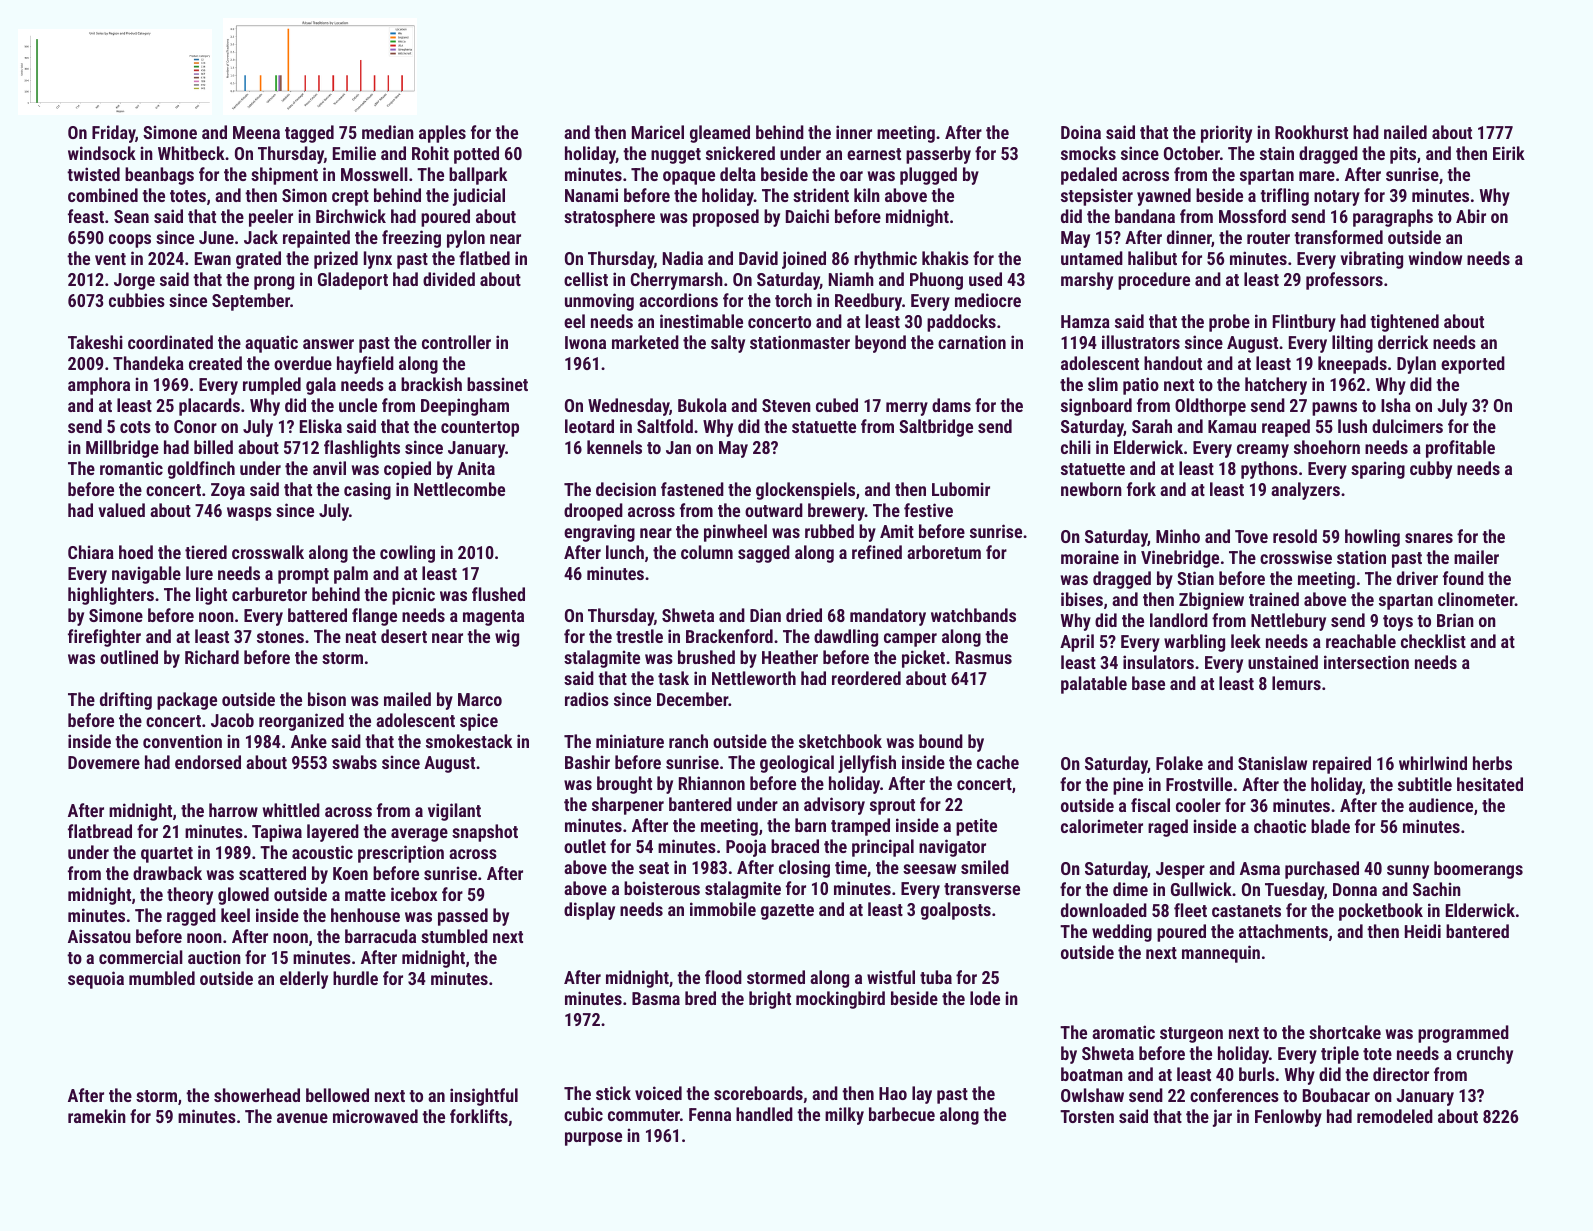 This screenshot has height=1231, width=1593. Describe the element at coordinates (354, 762) in the screenshot. I see `swabs` at that location.
